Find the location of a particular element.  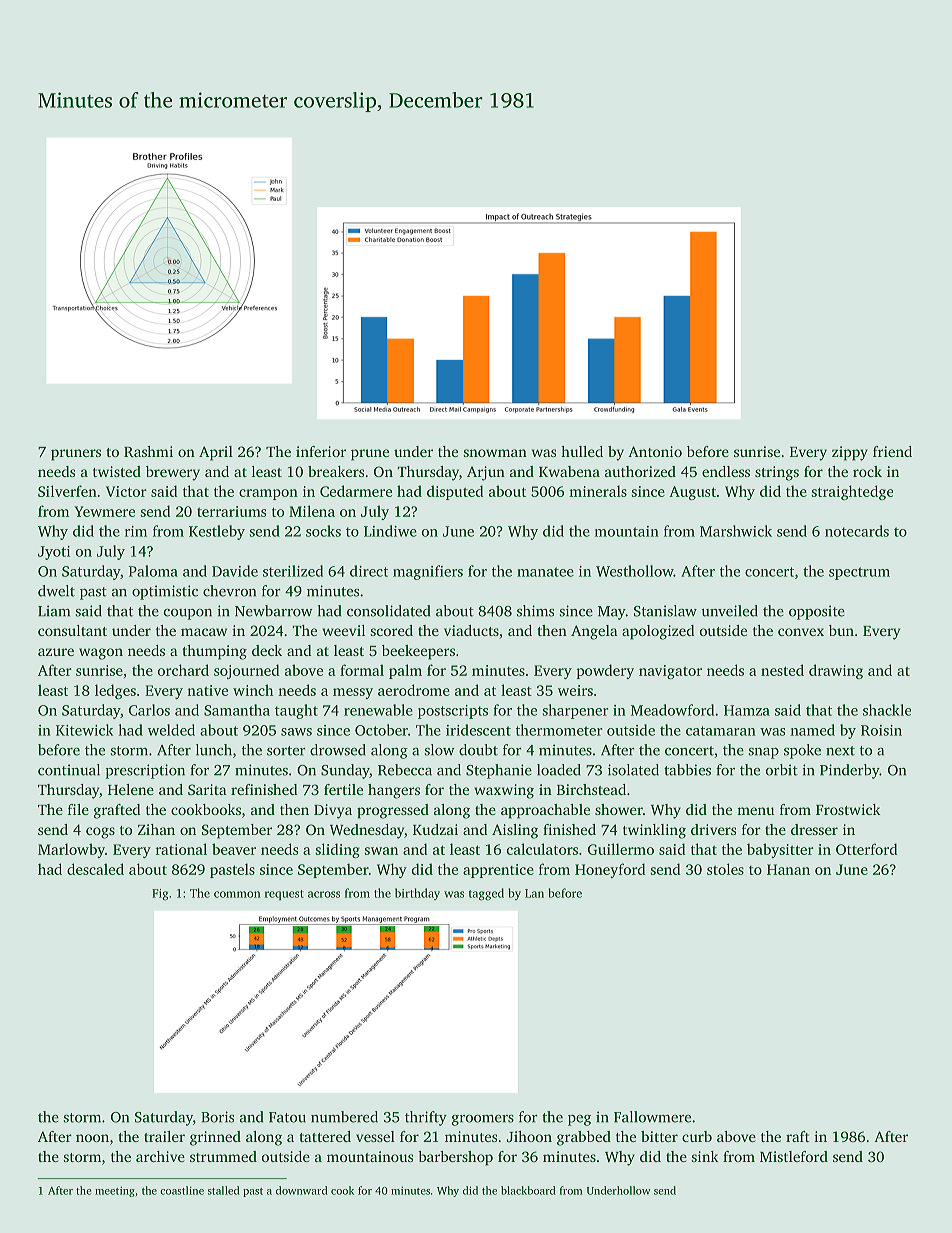

Fatou is located at coordinates (287, 1117).
